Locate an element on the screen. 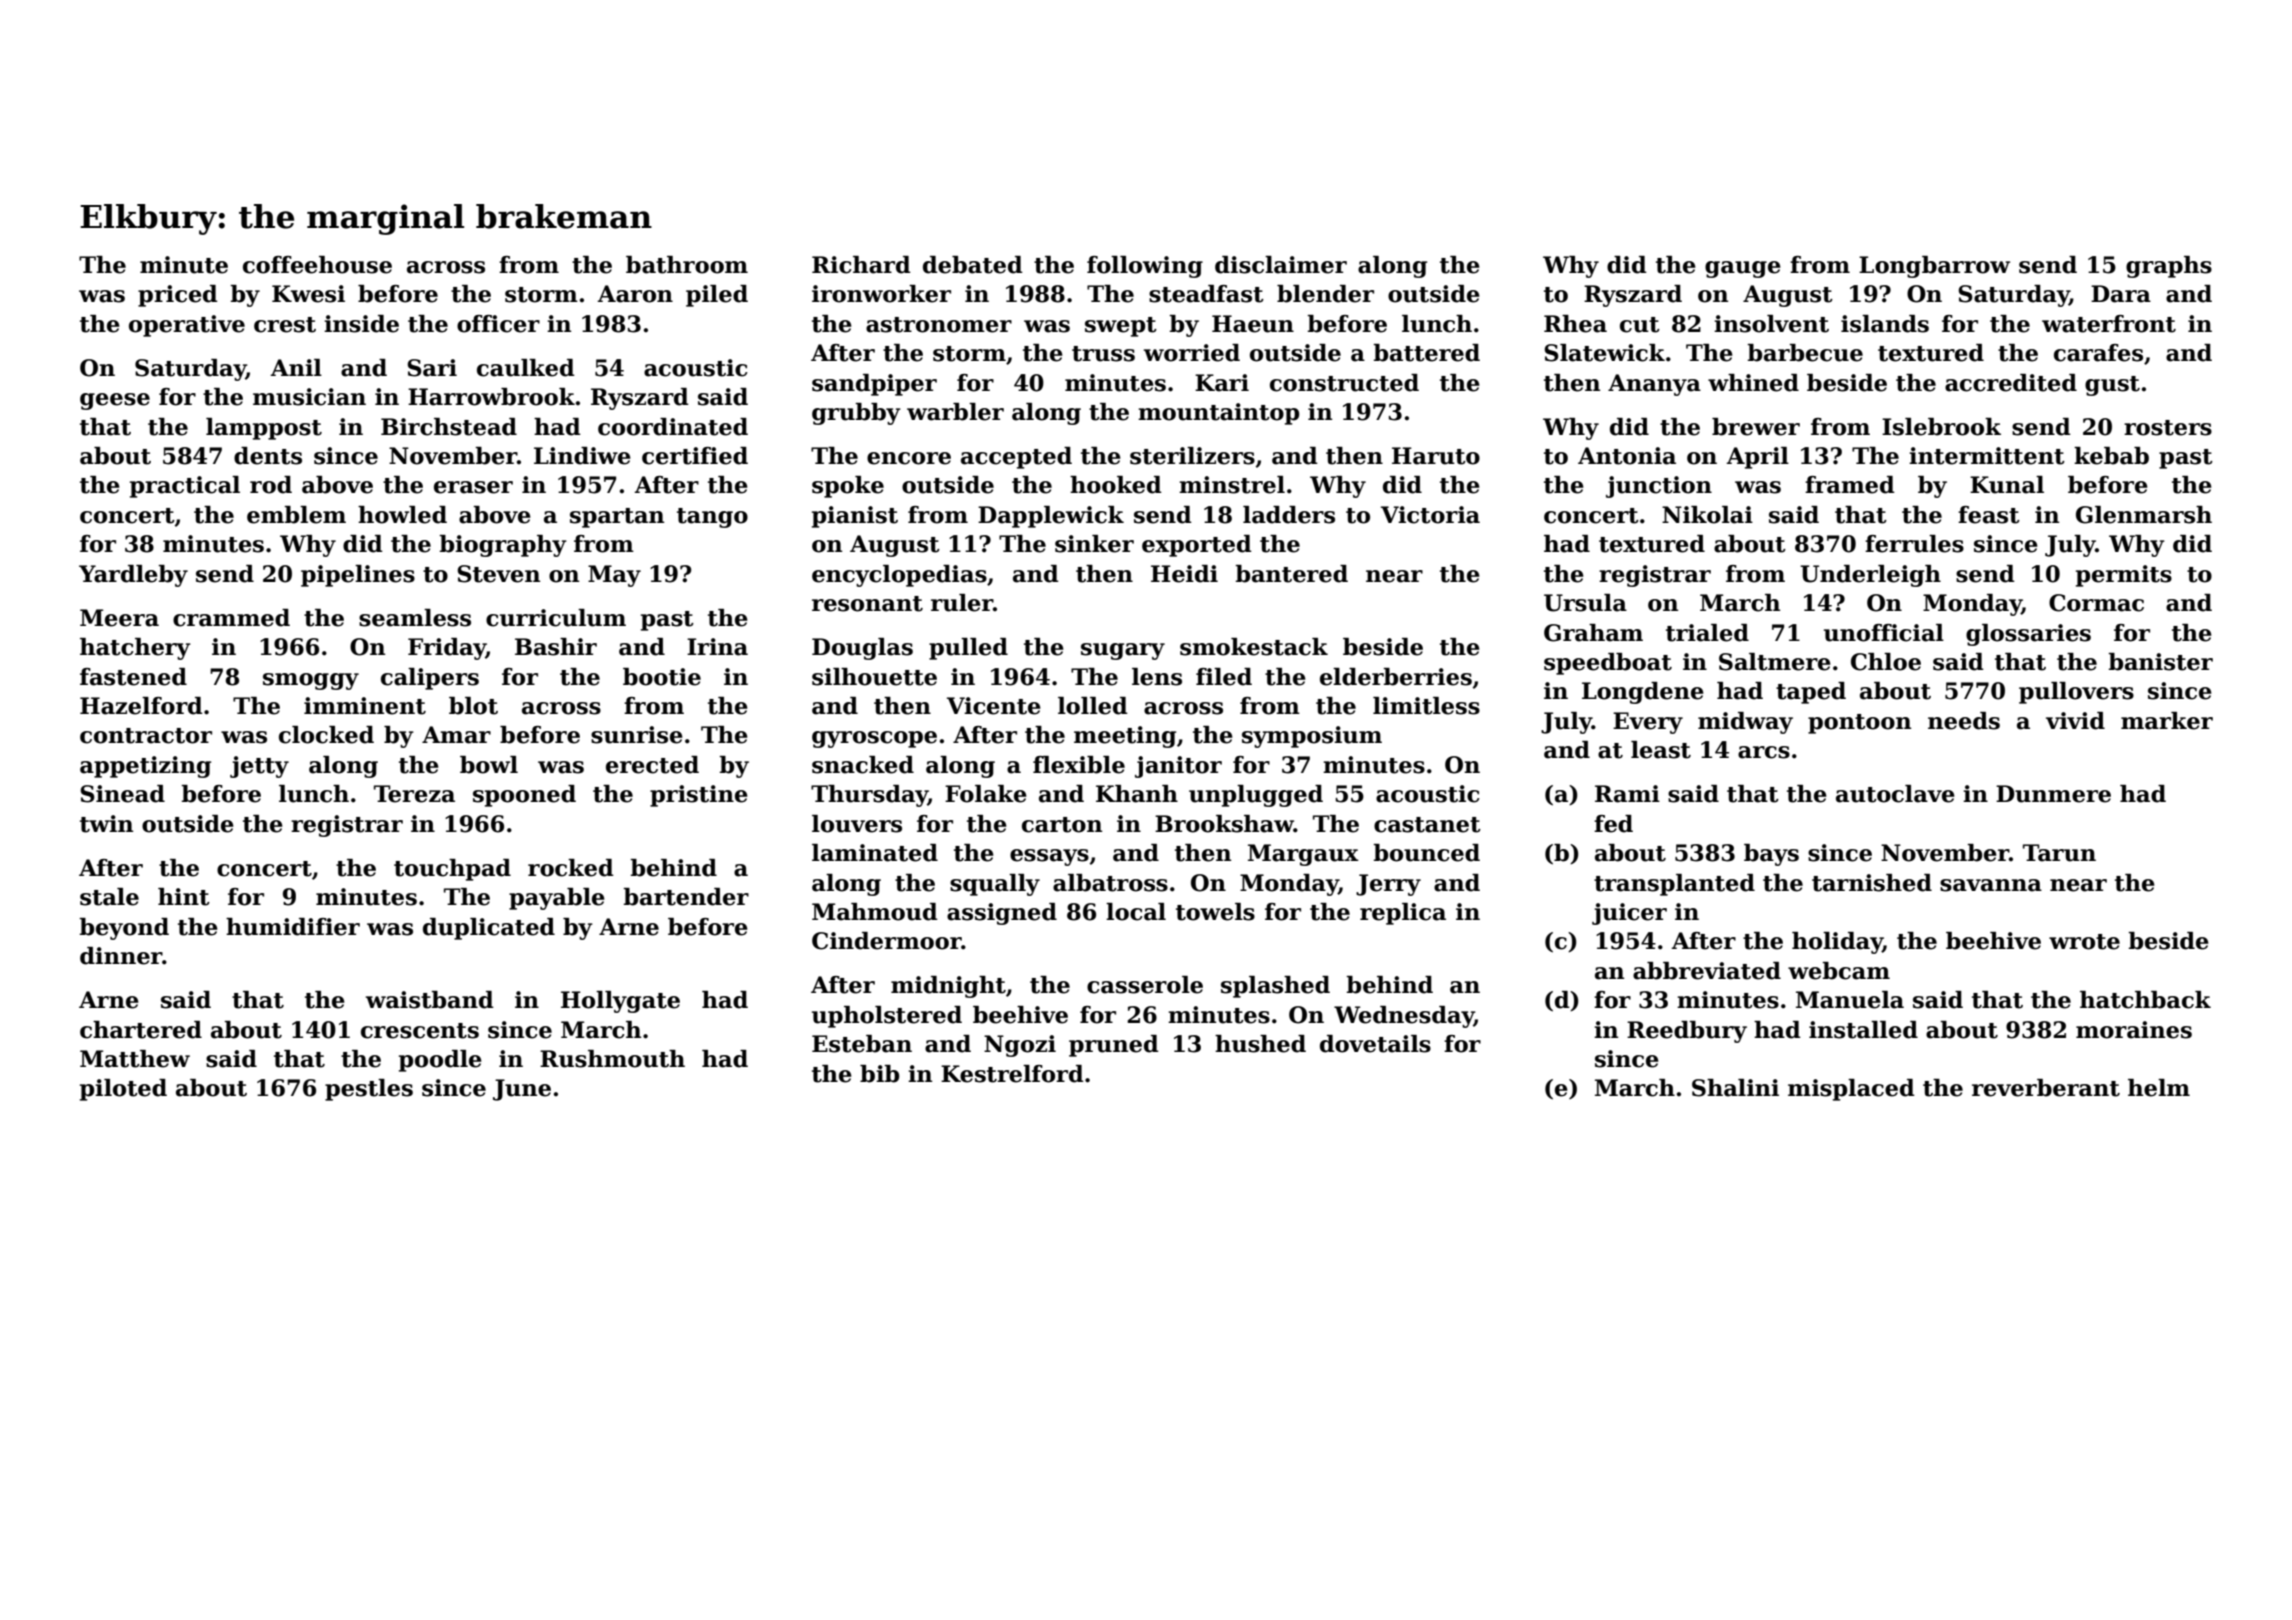  moraines is located at coordinates (2134, 1030).
